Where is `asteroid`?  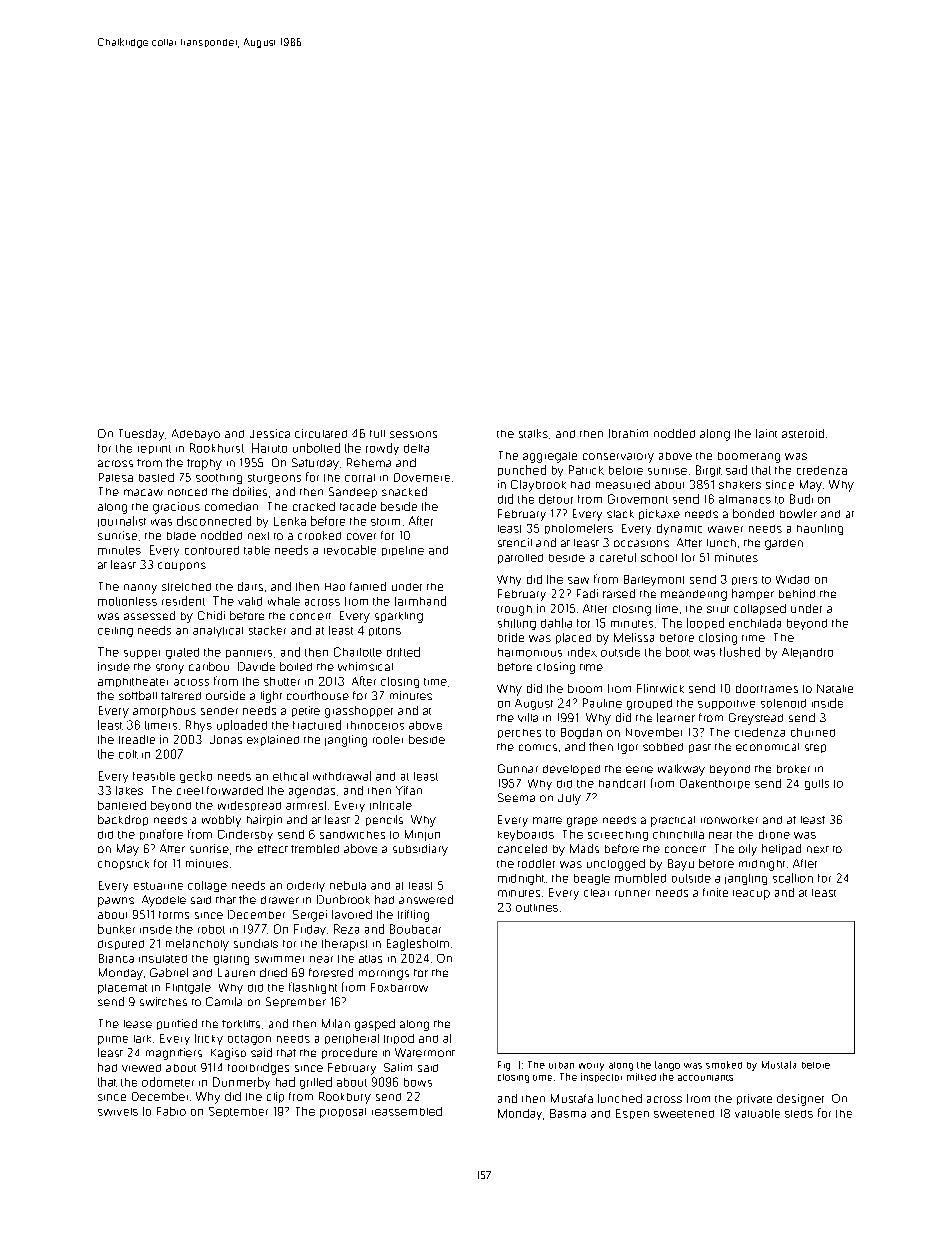
asteroid is located at coordinates (803, 433).
